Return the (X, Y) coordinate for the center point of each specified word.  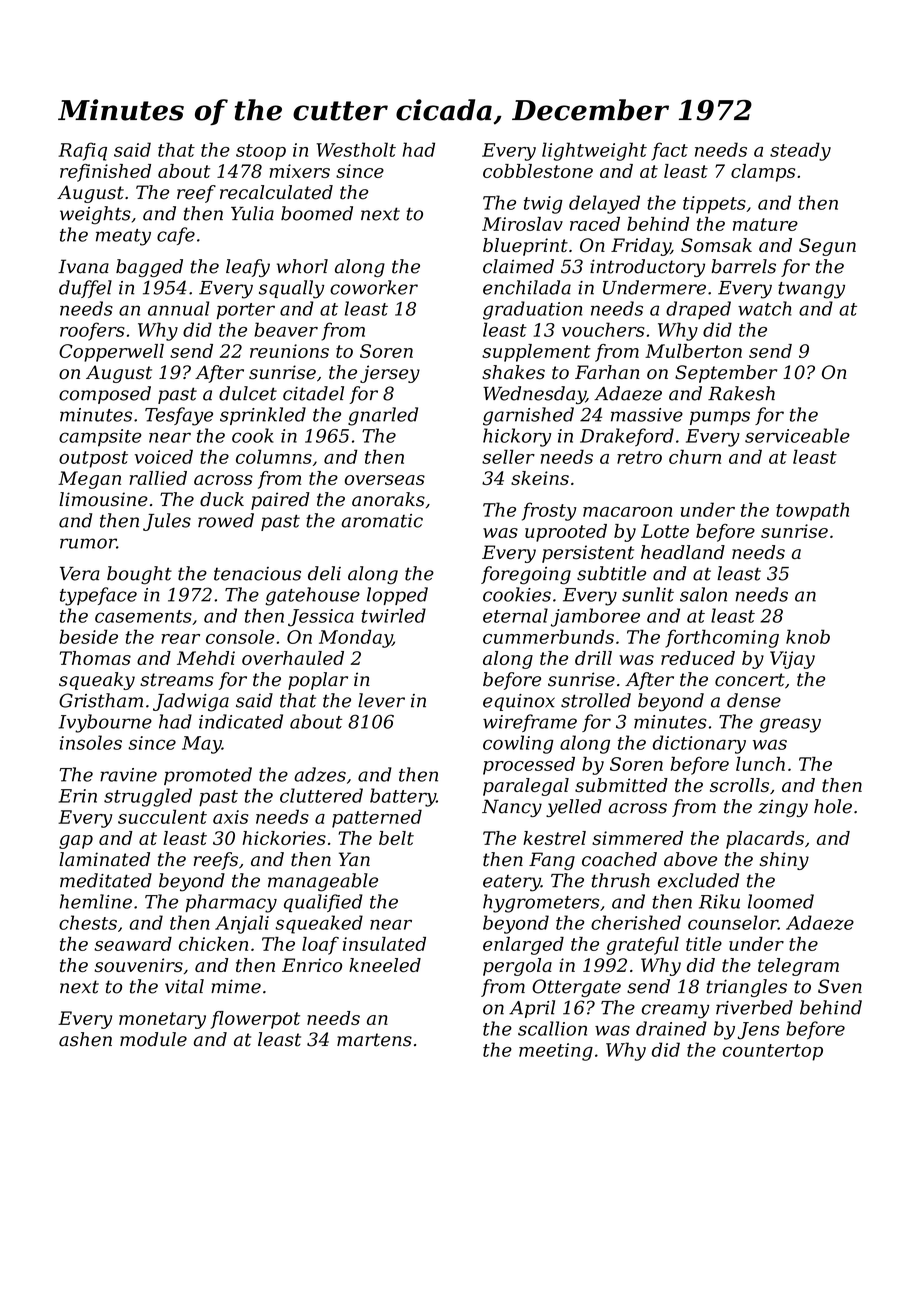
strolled (596, 700)
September (726, 374)
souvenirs (138, 965)
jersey (390, 374)
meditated (106, 880)
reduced (698, 658)
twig (543, 205)
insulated (384, 944)
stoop (261, 152)
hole (833, 806)
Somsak (716, 245)
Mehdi (206, 658)
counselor (733, 922)
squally (291, 289)
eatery (512, 883)
